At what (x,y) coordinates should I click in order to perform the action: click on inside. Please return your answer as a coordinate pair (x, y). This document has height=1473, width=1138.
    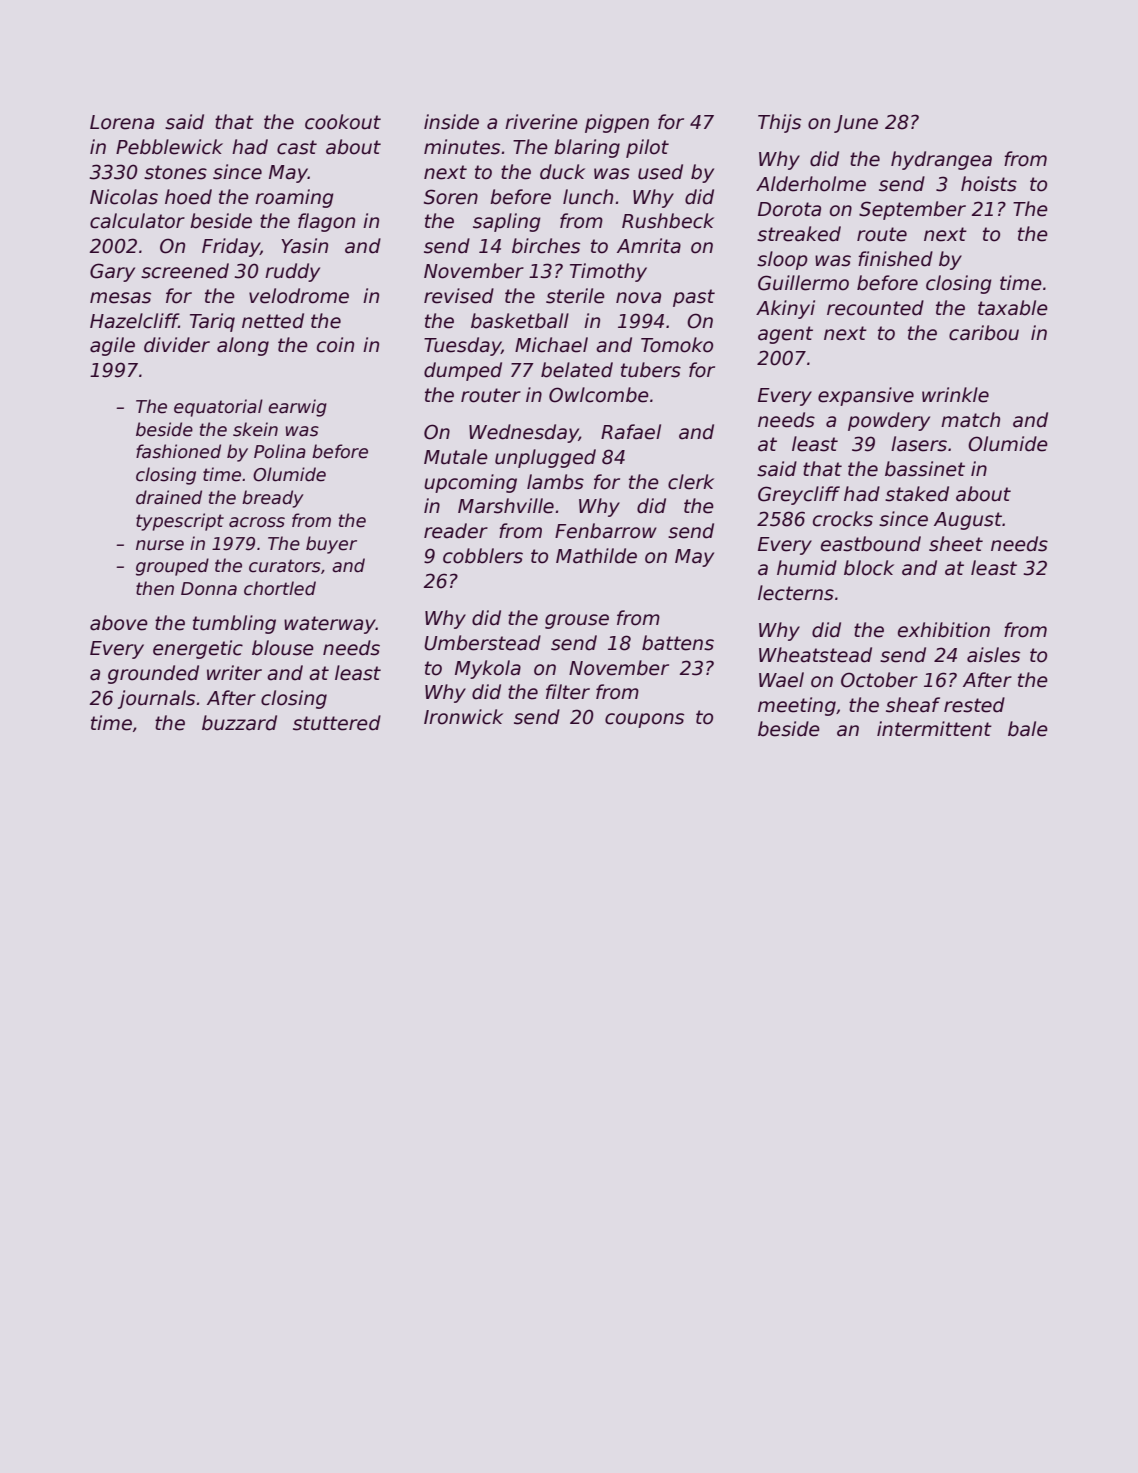
    Looking at the image, I should click on (451, 122).
